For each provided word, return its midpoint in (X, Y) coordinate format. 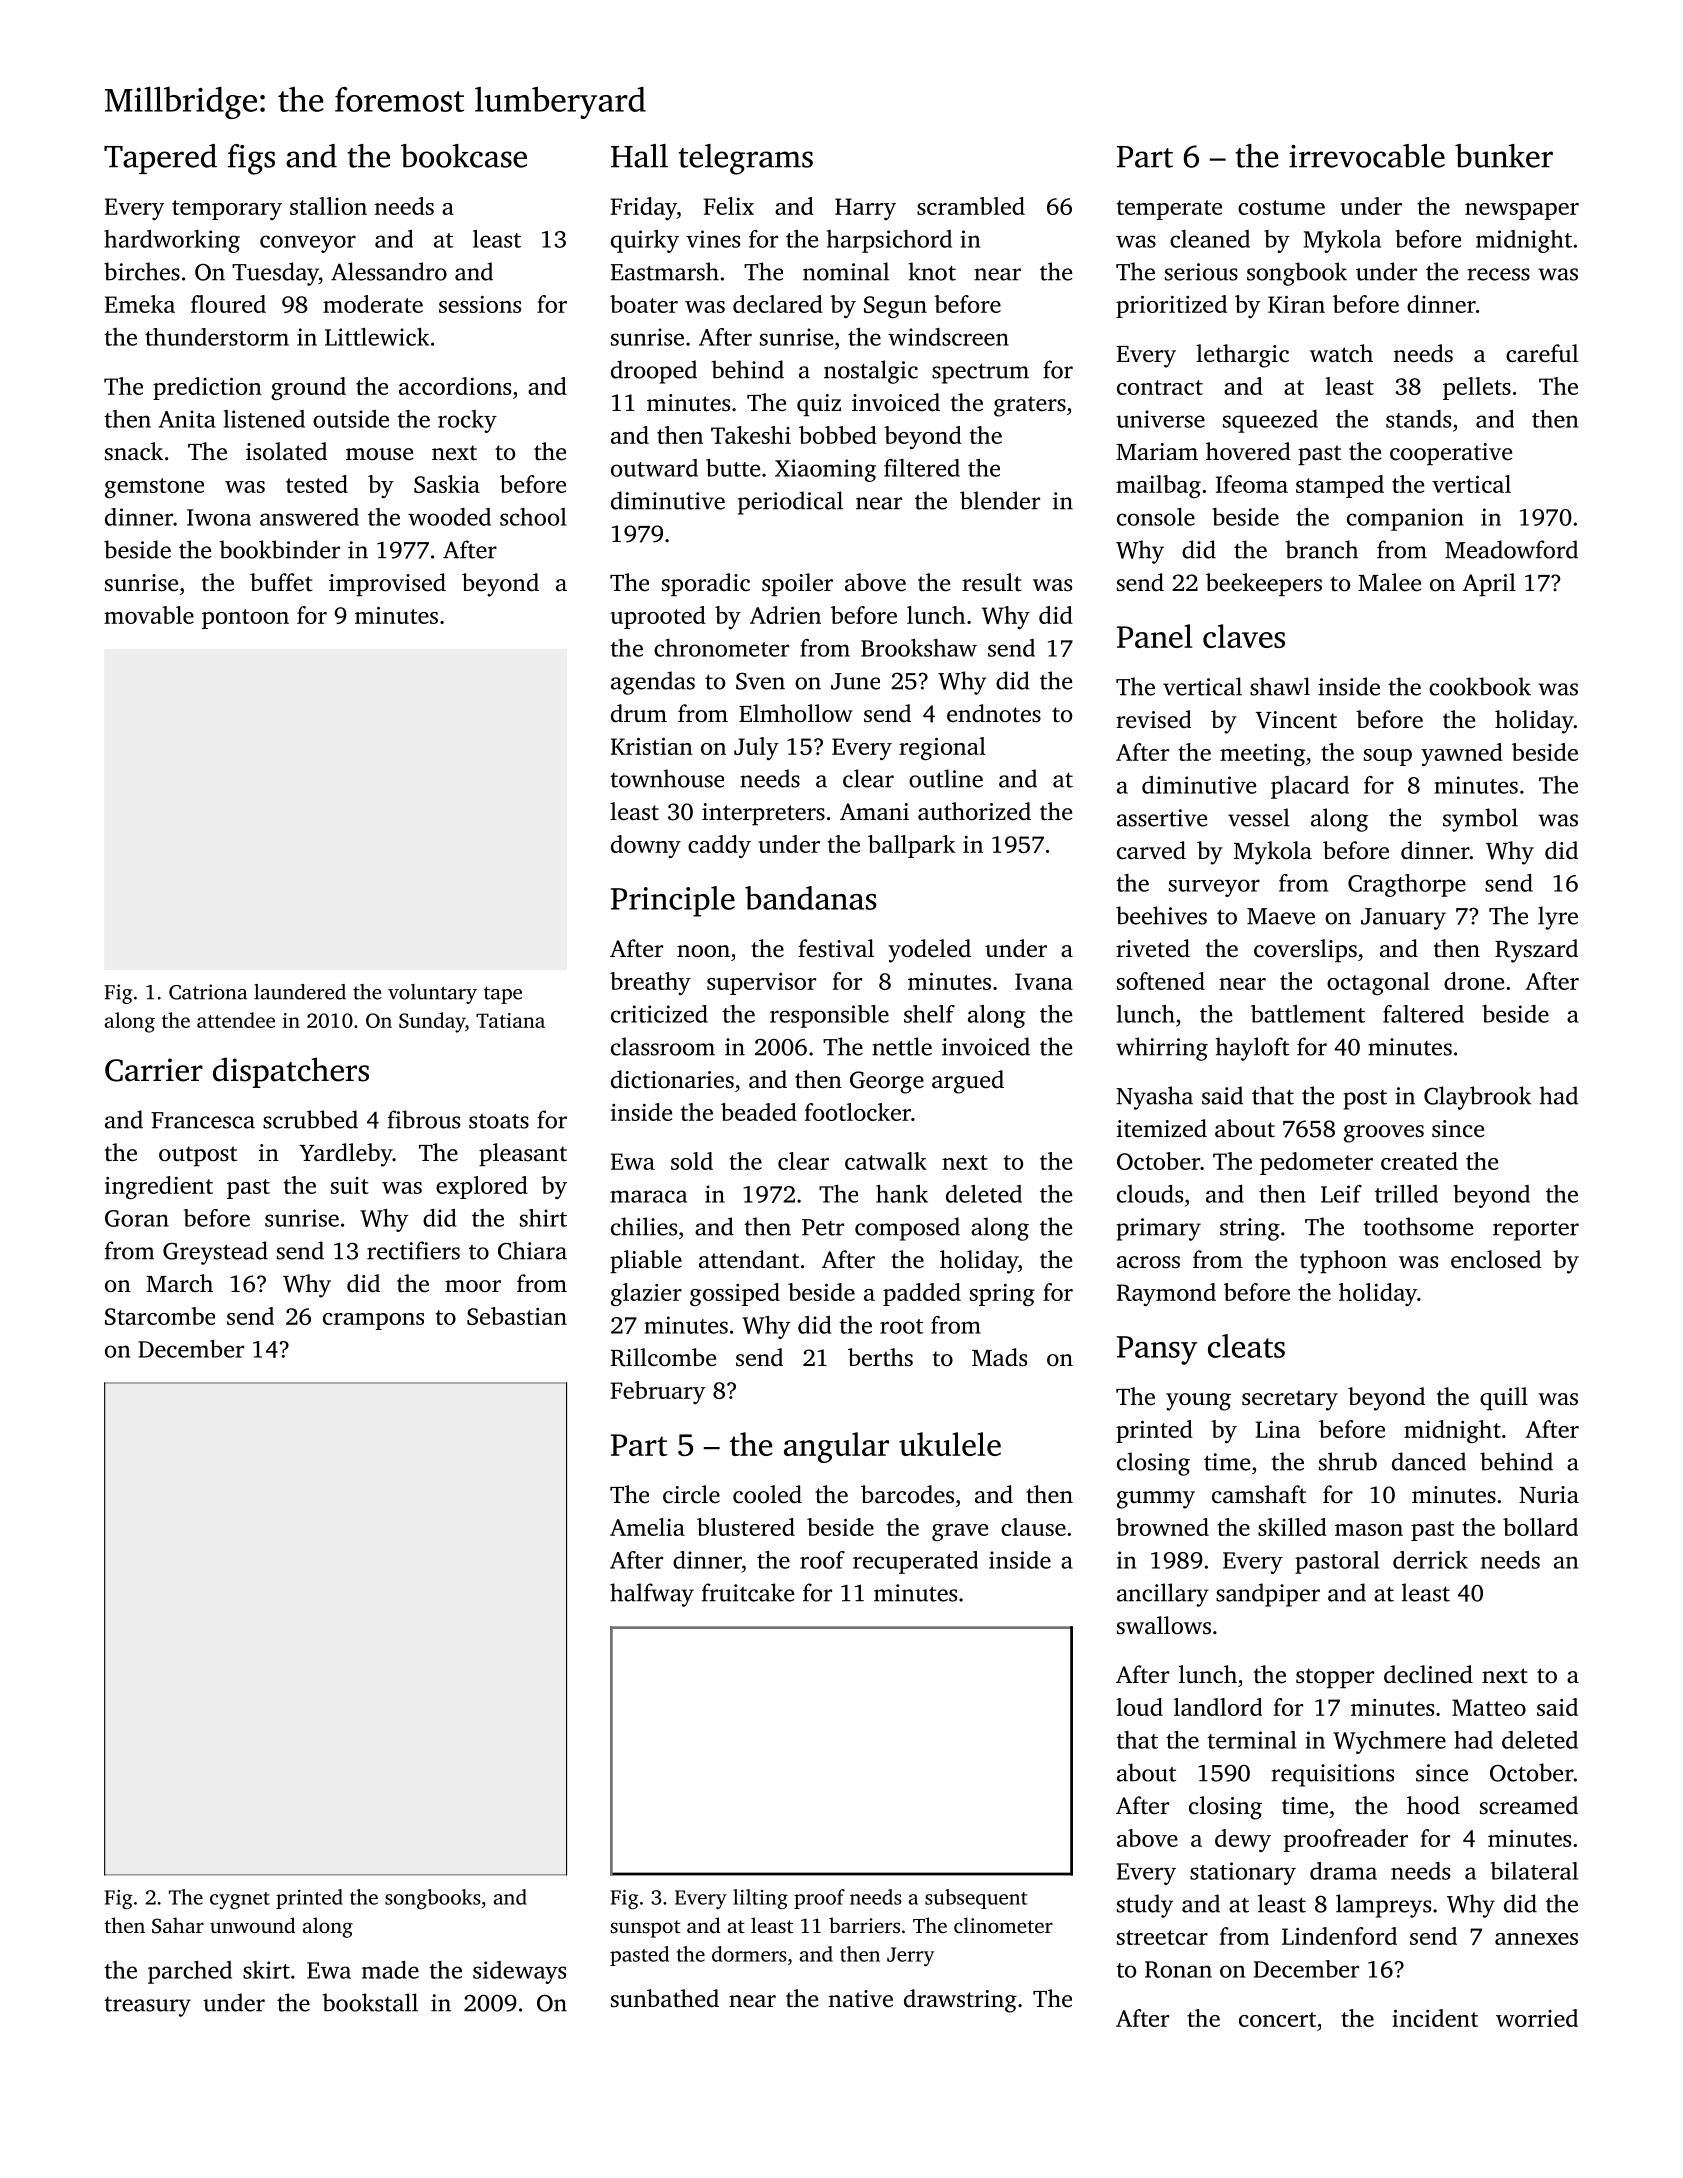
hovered (1248, 451)
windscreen (948, 337)
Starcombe (160, 1316)
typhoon (1343, 1262)
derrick (1430, 1560)
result (992, 582)
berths (880, 1357)
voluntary (432, 994)
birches (142, 271)
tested (317, 484)
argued (968, 1082)
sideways (519, 1972)
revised (1153, 719)
